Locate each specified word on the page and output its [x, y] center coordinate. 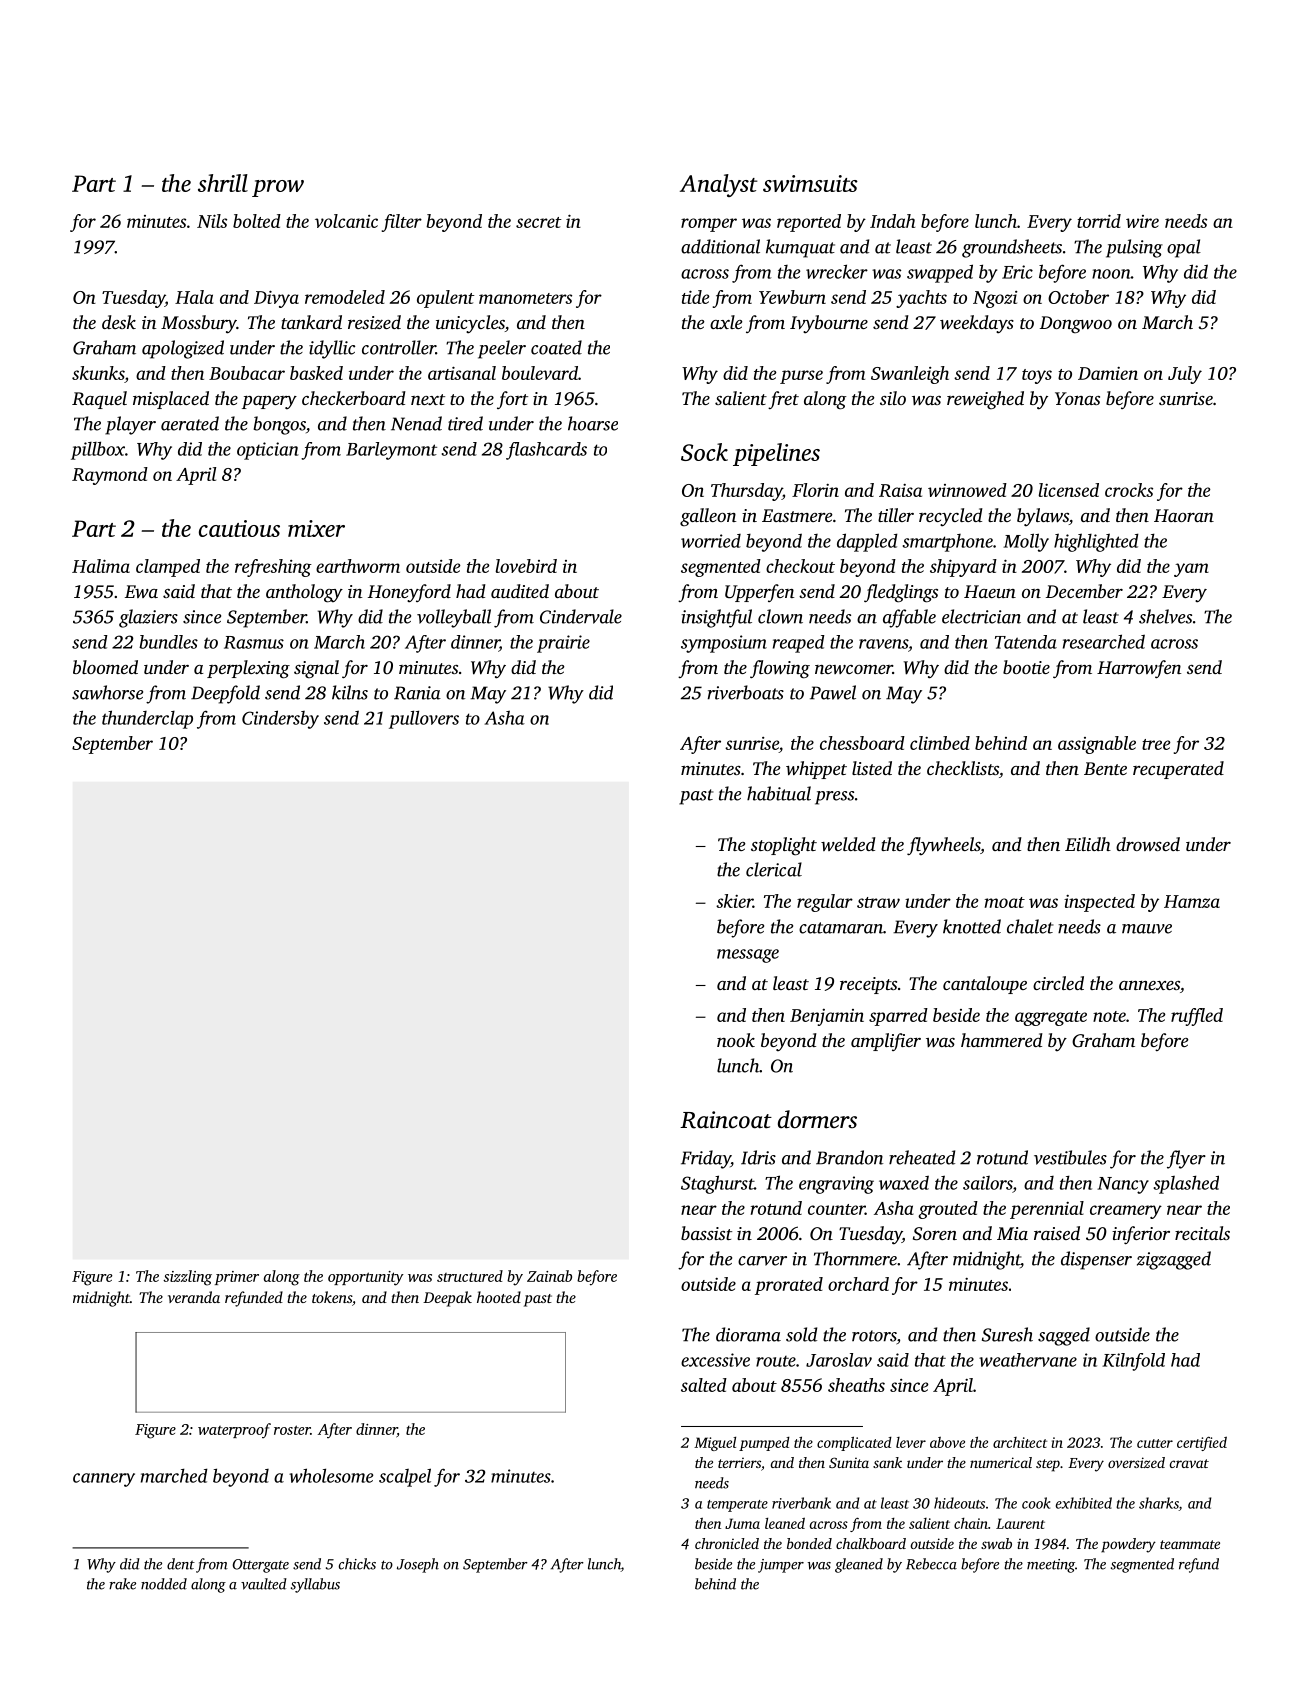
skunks [98, 373]
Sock [704, 452]
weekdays [977, 324]
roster [292, 1430]
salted [704, 1385]
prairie [563, 644]
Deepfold [225, 694]
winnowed [967, 490]
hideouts [959, 1503]
